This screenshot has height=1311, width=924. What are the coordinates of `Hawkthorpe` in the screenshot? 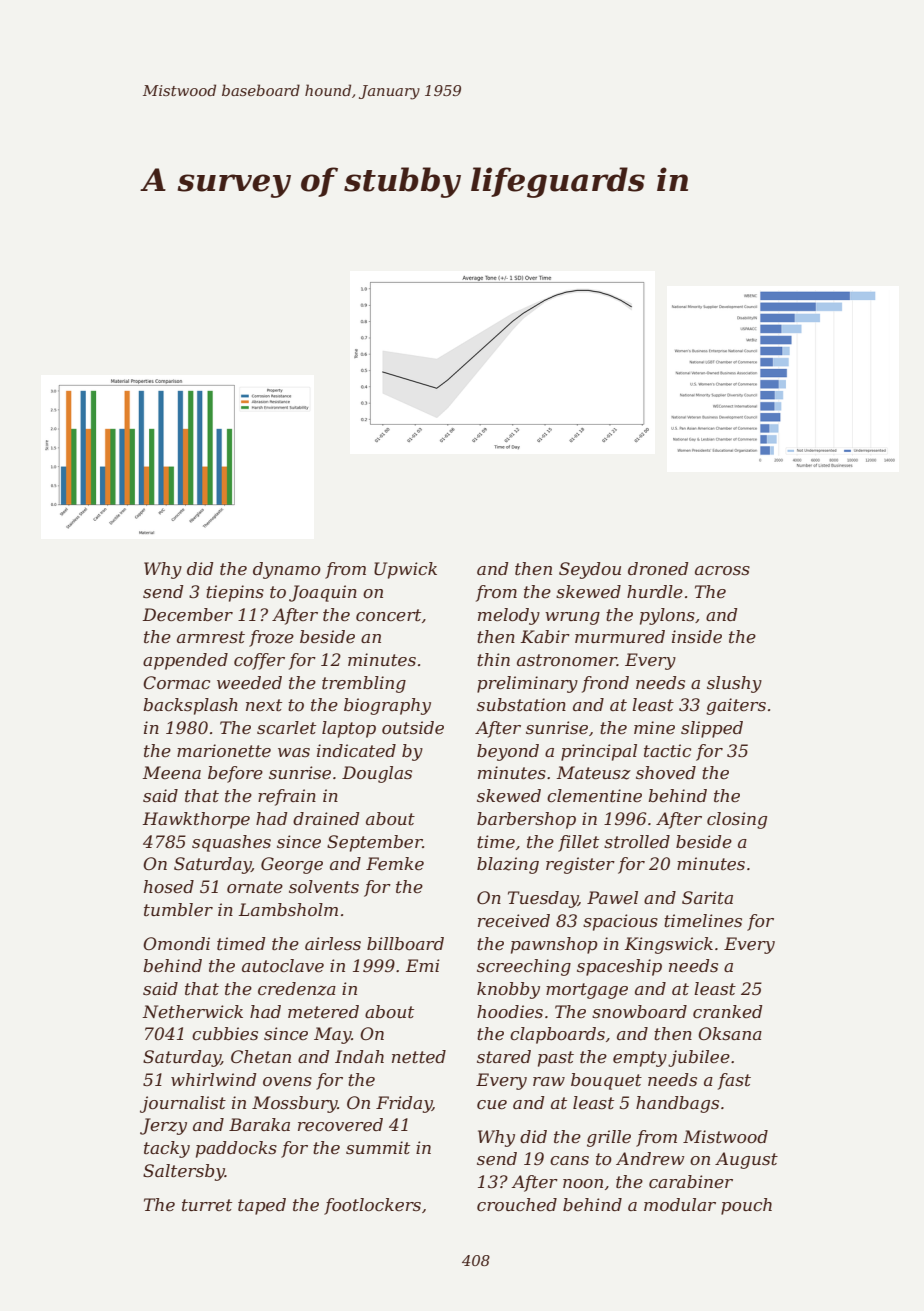 It's located at (196, 820).
